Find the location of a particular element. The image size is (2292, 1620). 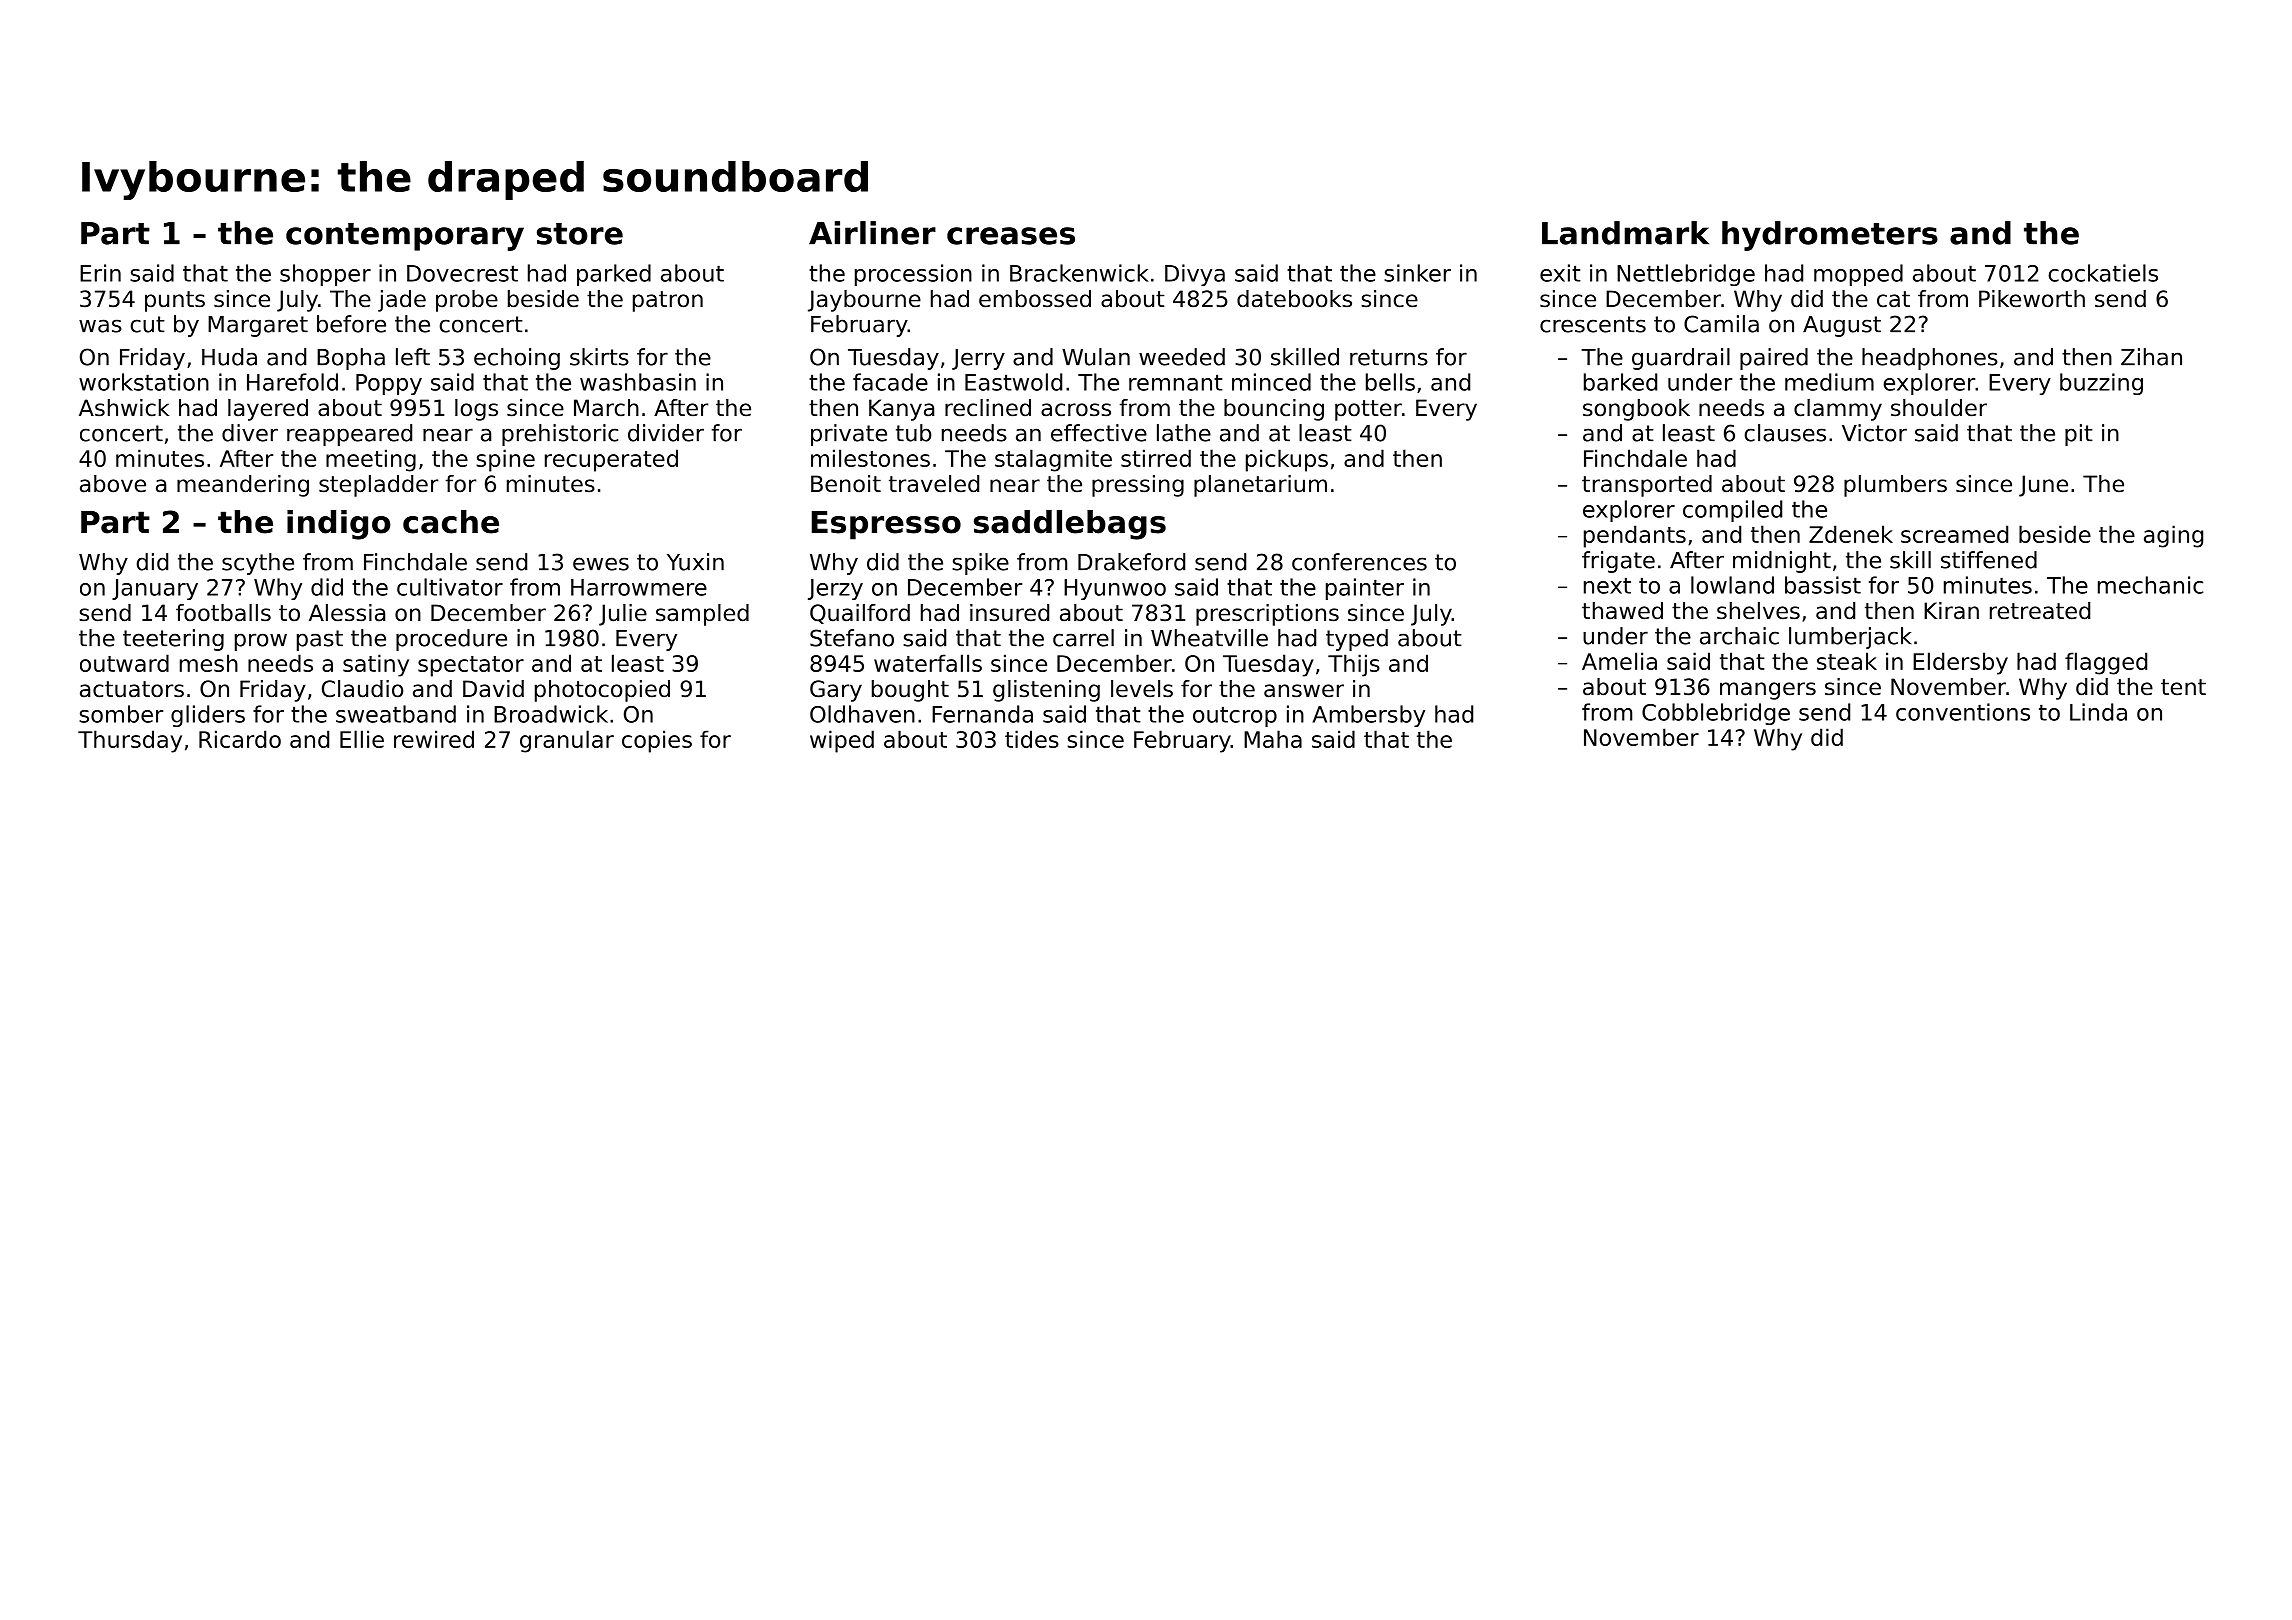

Jerry is located at coordinates (978, 359).
